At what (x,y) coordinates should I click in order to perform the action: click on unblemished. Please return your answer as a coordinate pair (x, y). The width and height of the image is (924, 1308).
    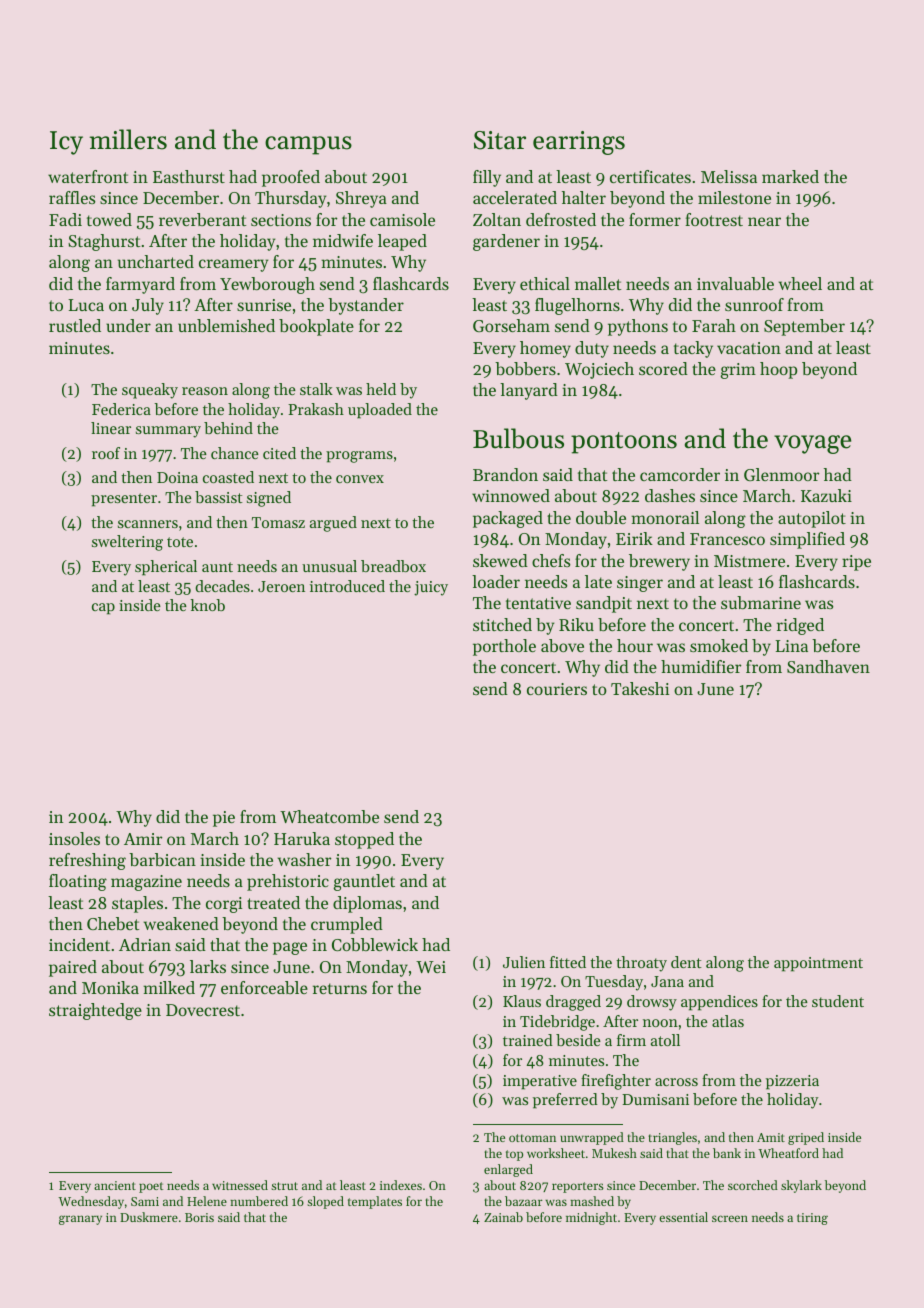
    Looking at the image, I should click on (226, 325).
